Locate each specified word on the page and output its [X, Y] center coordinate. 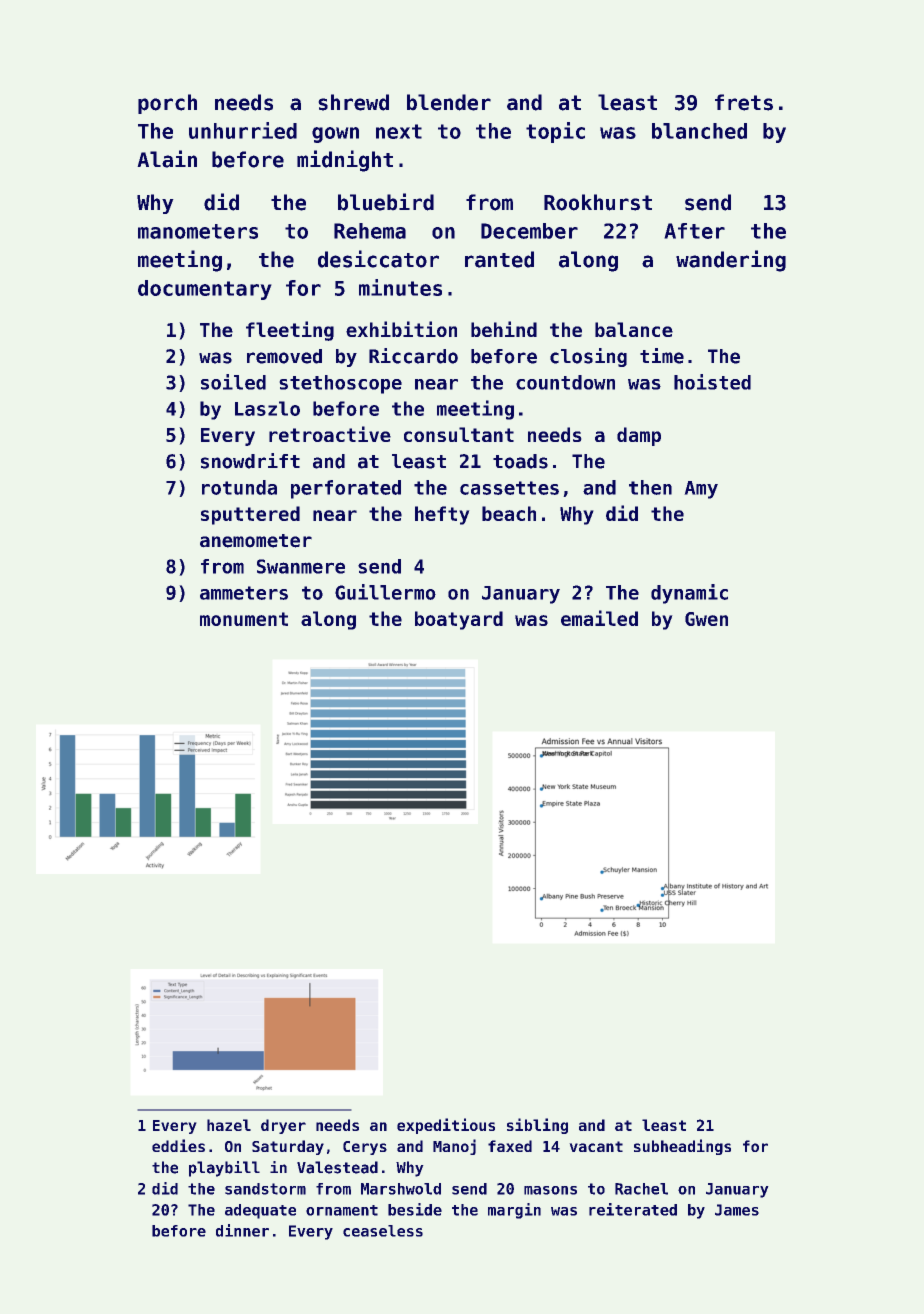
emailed [599, 618]
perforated [346, 489]
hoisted [712, 382]
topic [555, 132]
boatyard [459, 620]
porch [167, 104]
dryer [283, 1126]
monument [244, 619]
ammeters [244, 593]
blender [449, 102]
